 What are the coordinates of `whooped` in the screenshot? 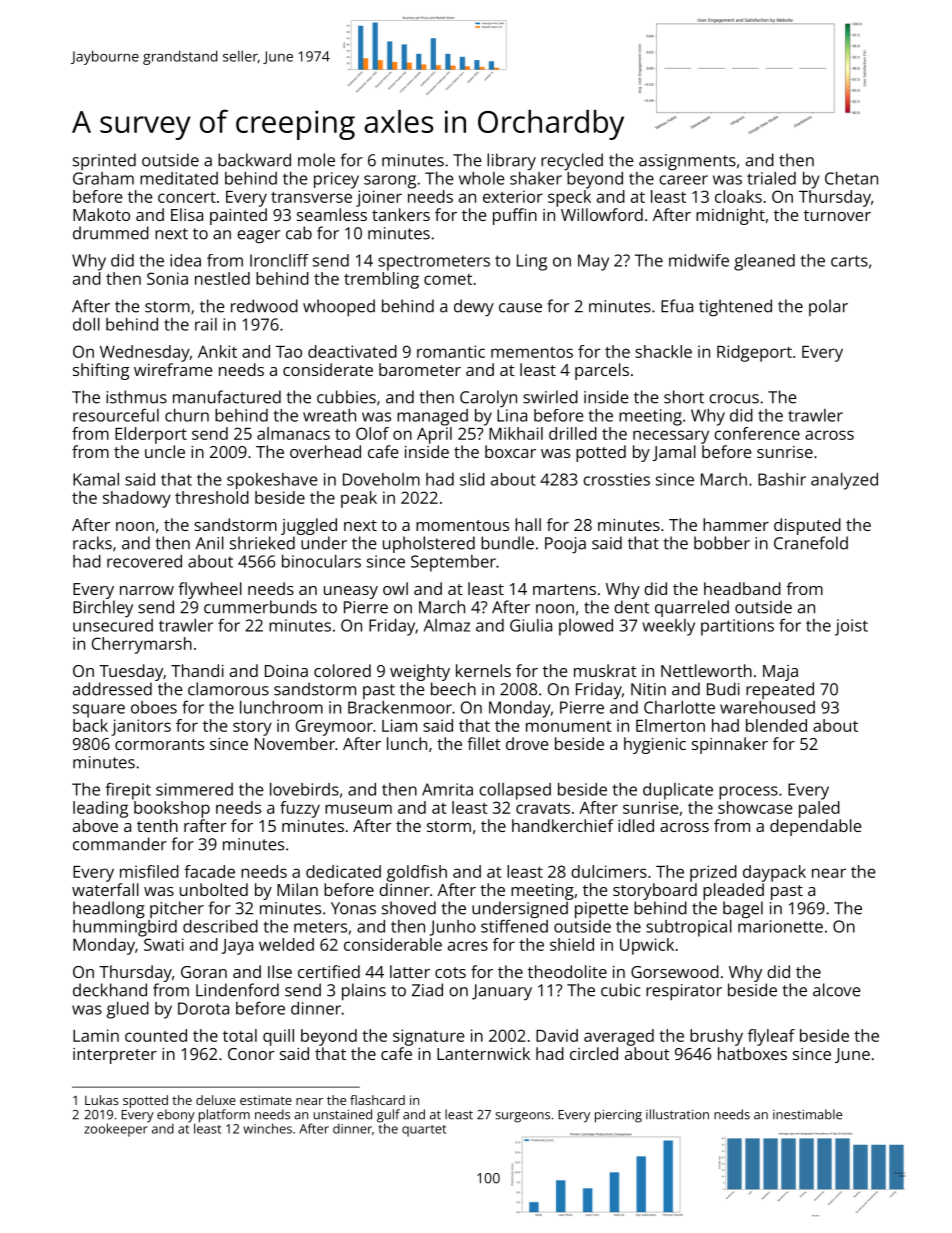 It's located at (339, 308).
